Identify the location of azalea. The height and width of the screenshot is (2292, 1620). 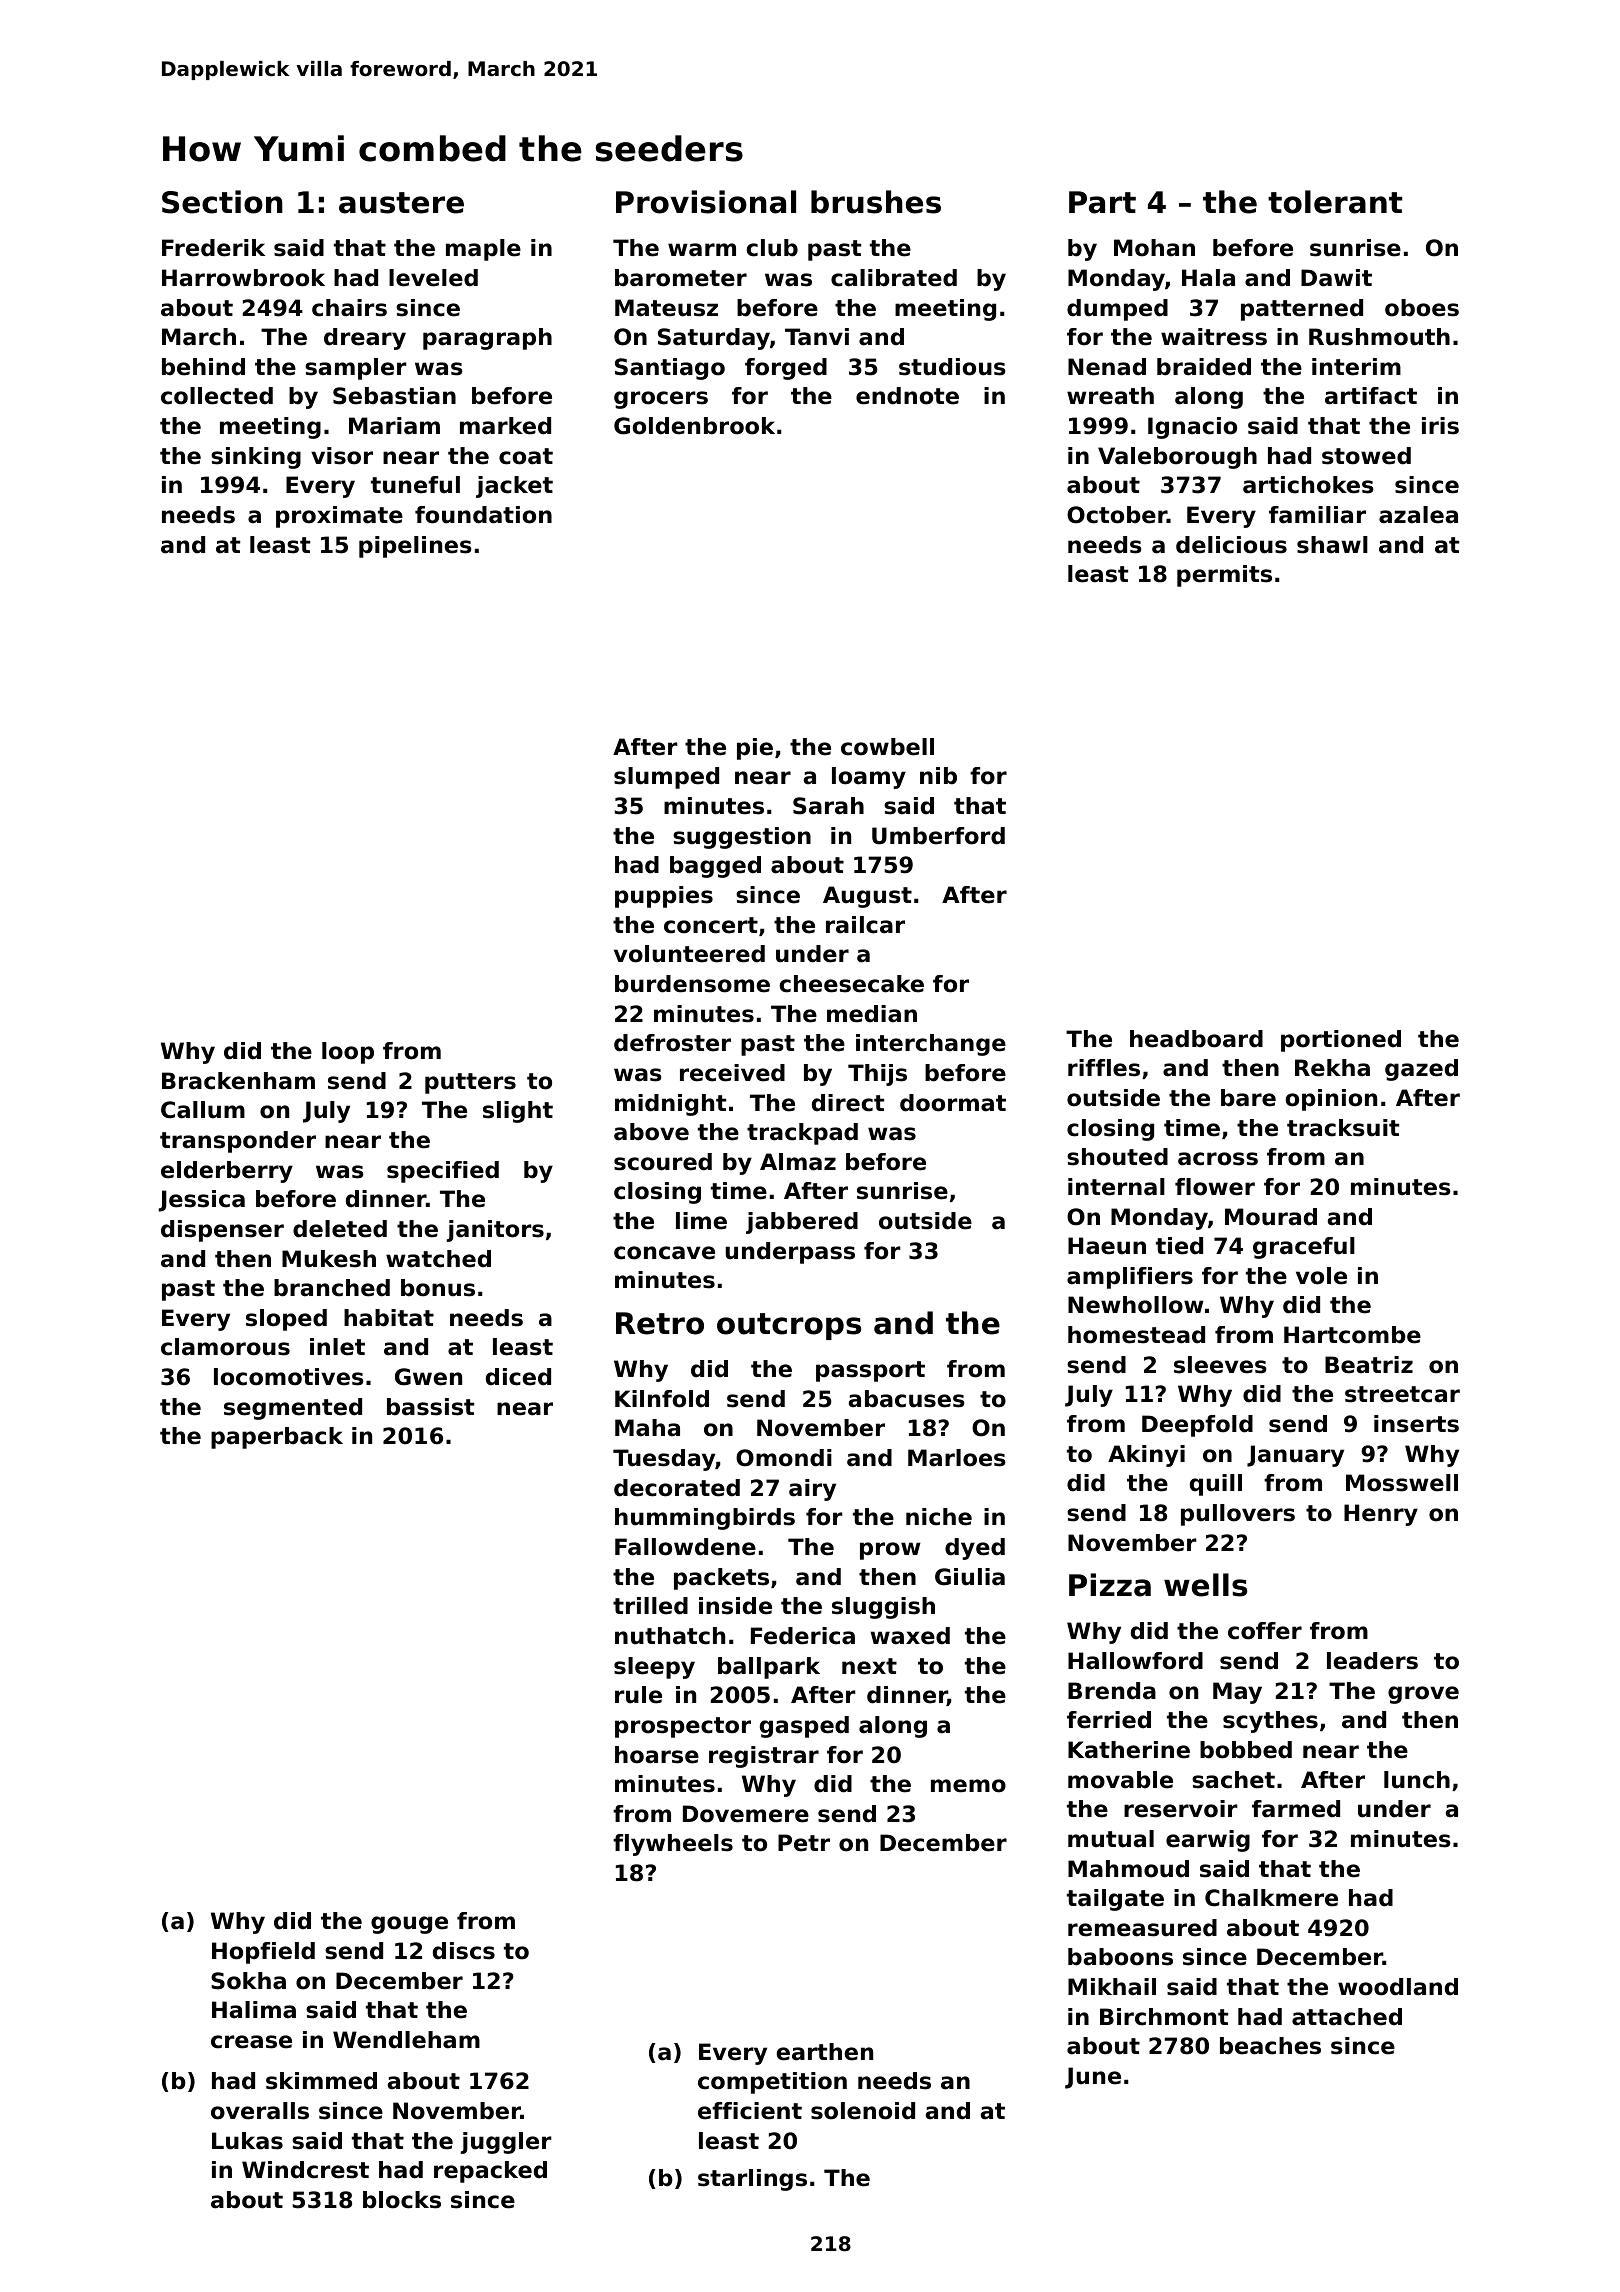
(1418, 515).
